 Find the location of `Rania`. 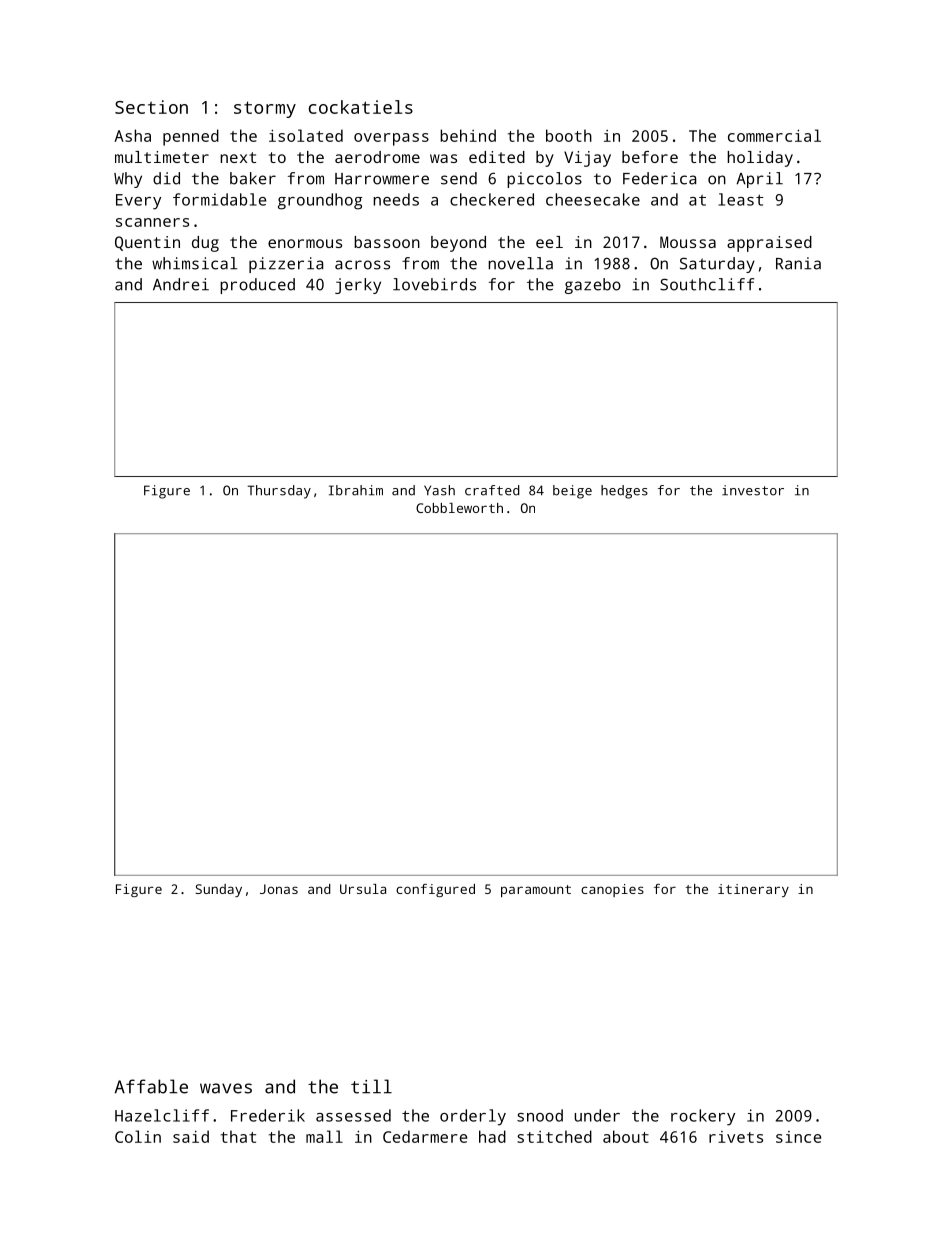

Rania is located at coordinates (798, 263).
